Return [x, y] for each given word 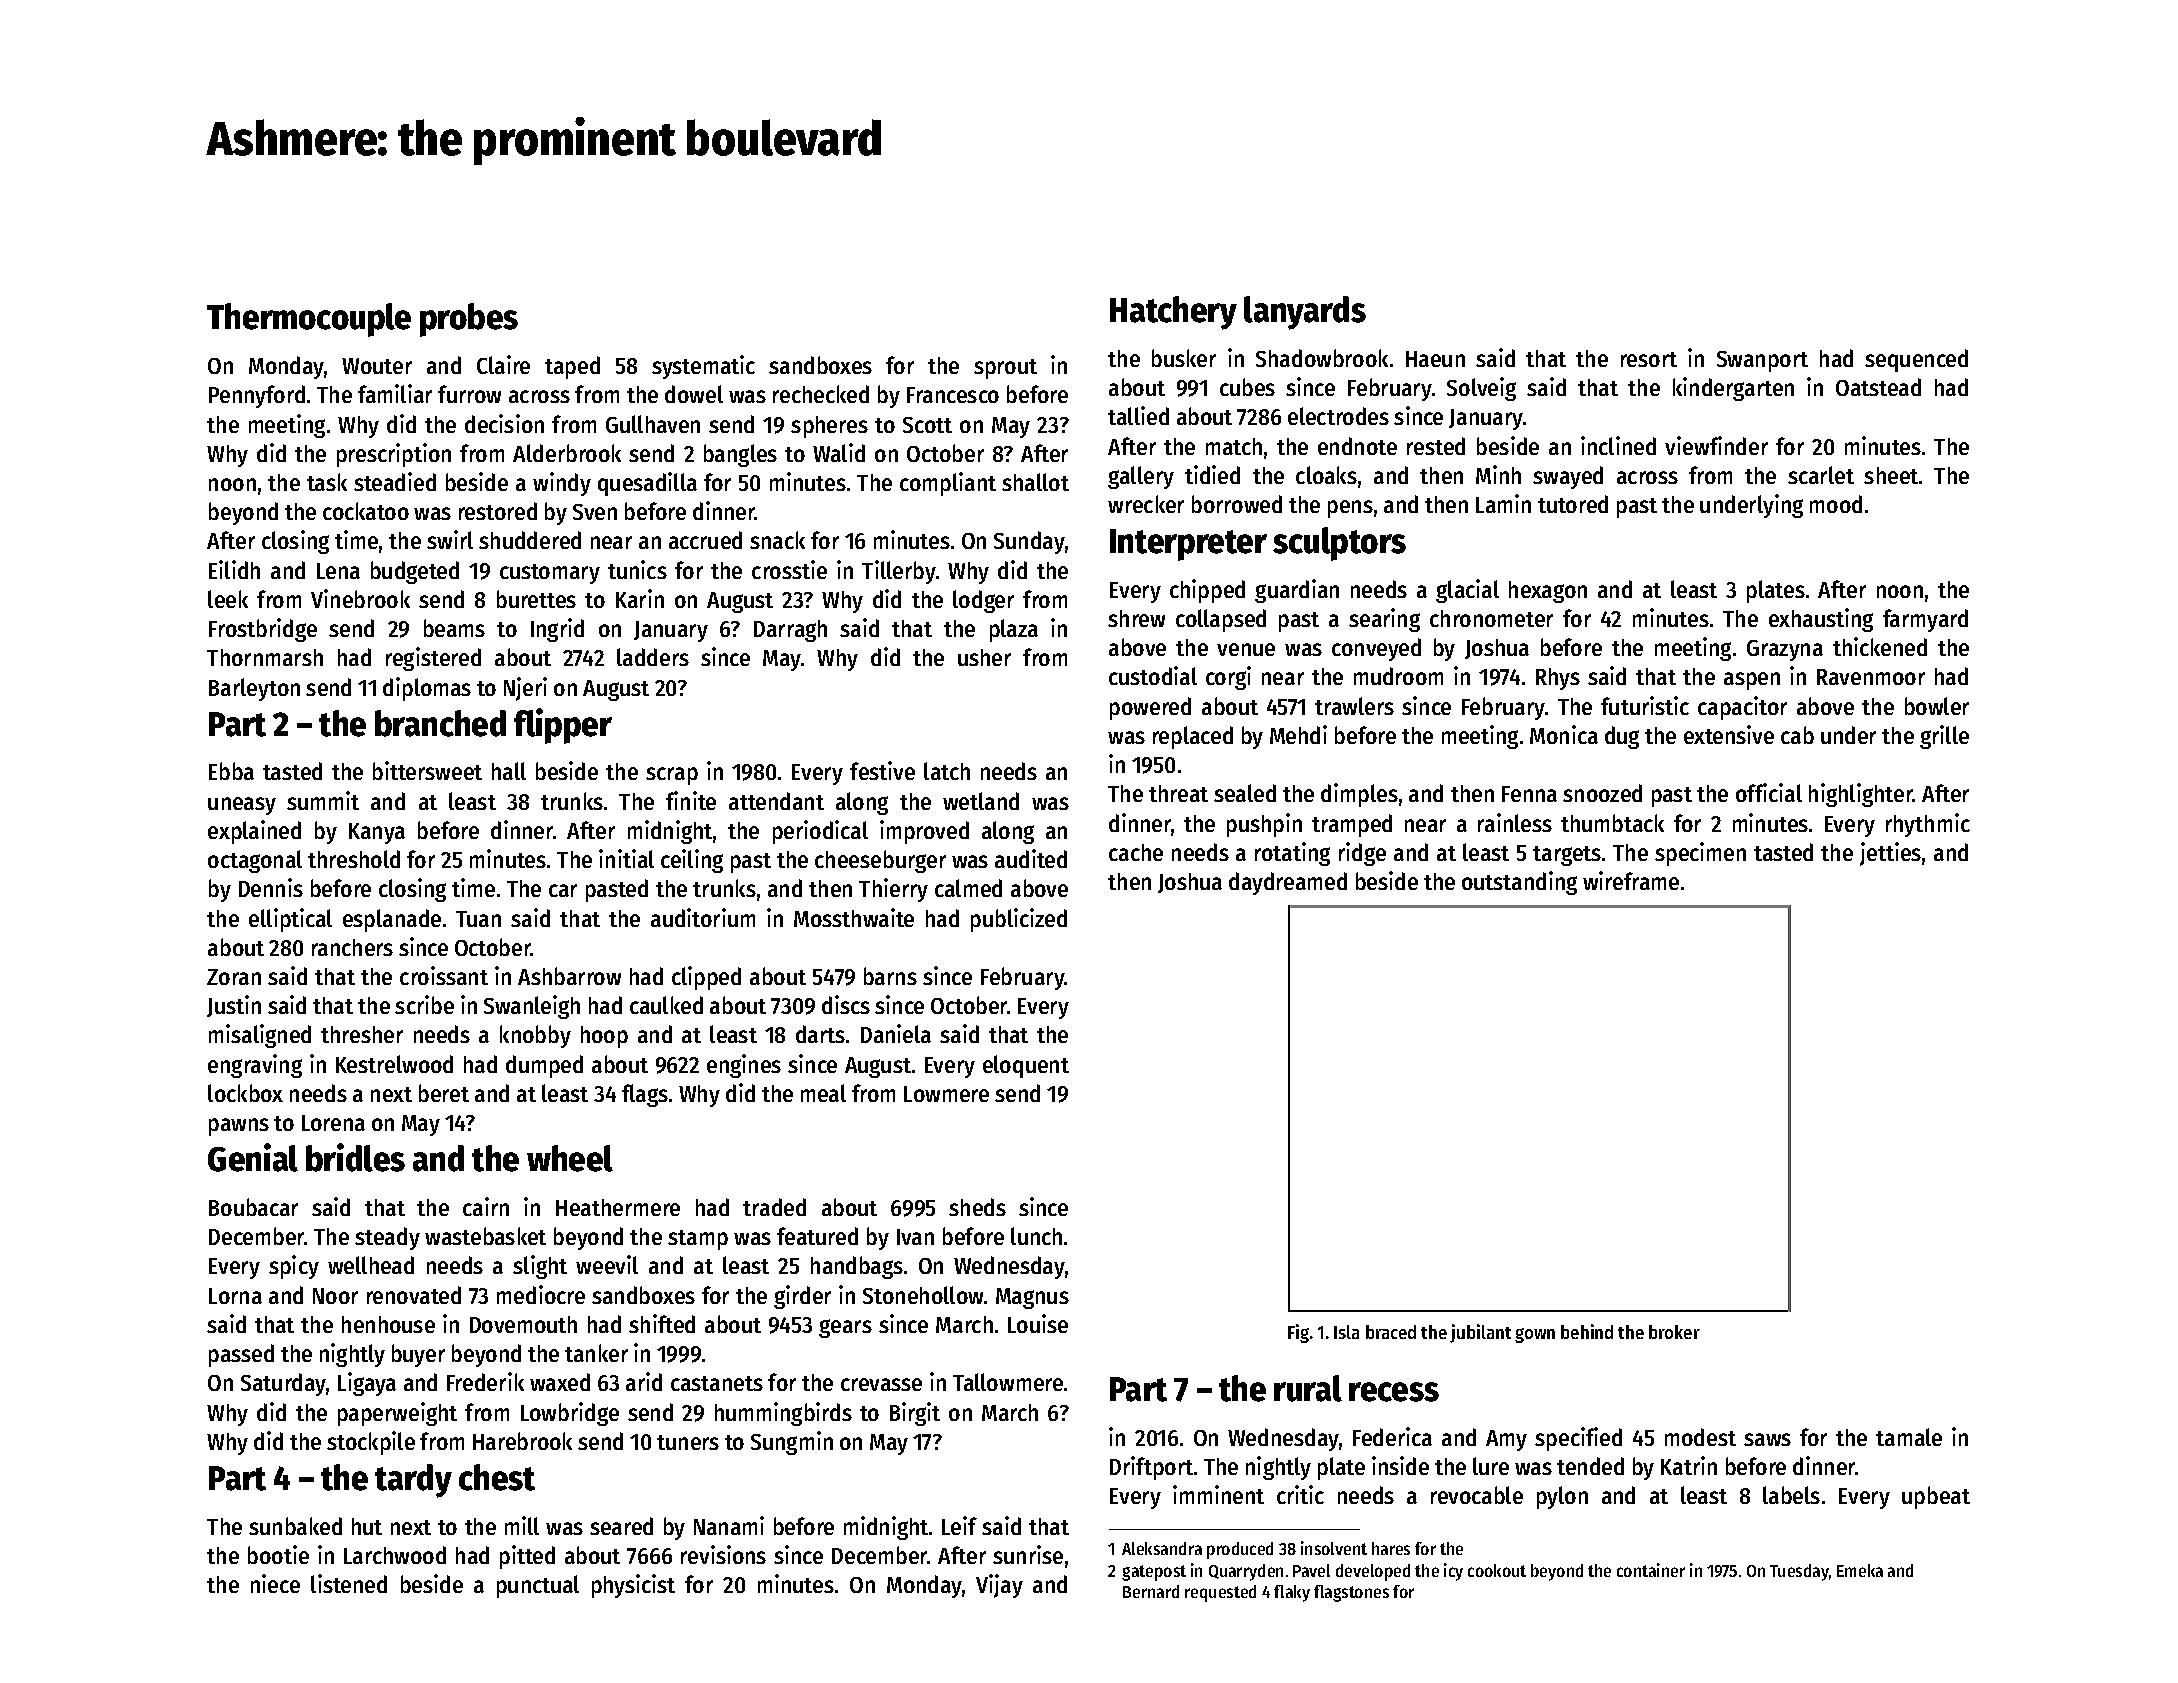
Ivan [915, 1237]
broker [1674, 1332]
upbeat [1936, 1497]
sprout [1005, 369]
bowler [1937, 706]
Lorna [235, 1296]
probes [469, 320]
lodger [983, 601]
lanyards [1305, 313]
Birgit [915, 1414]
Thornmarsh [265, 657]
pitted [527, 1557]
